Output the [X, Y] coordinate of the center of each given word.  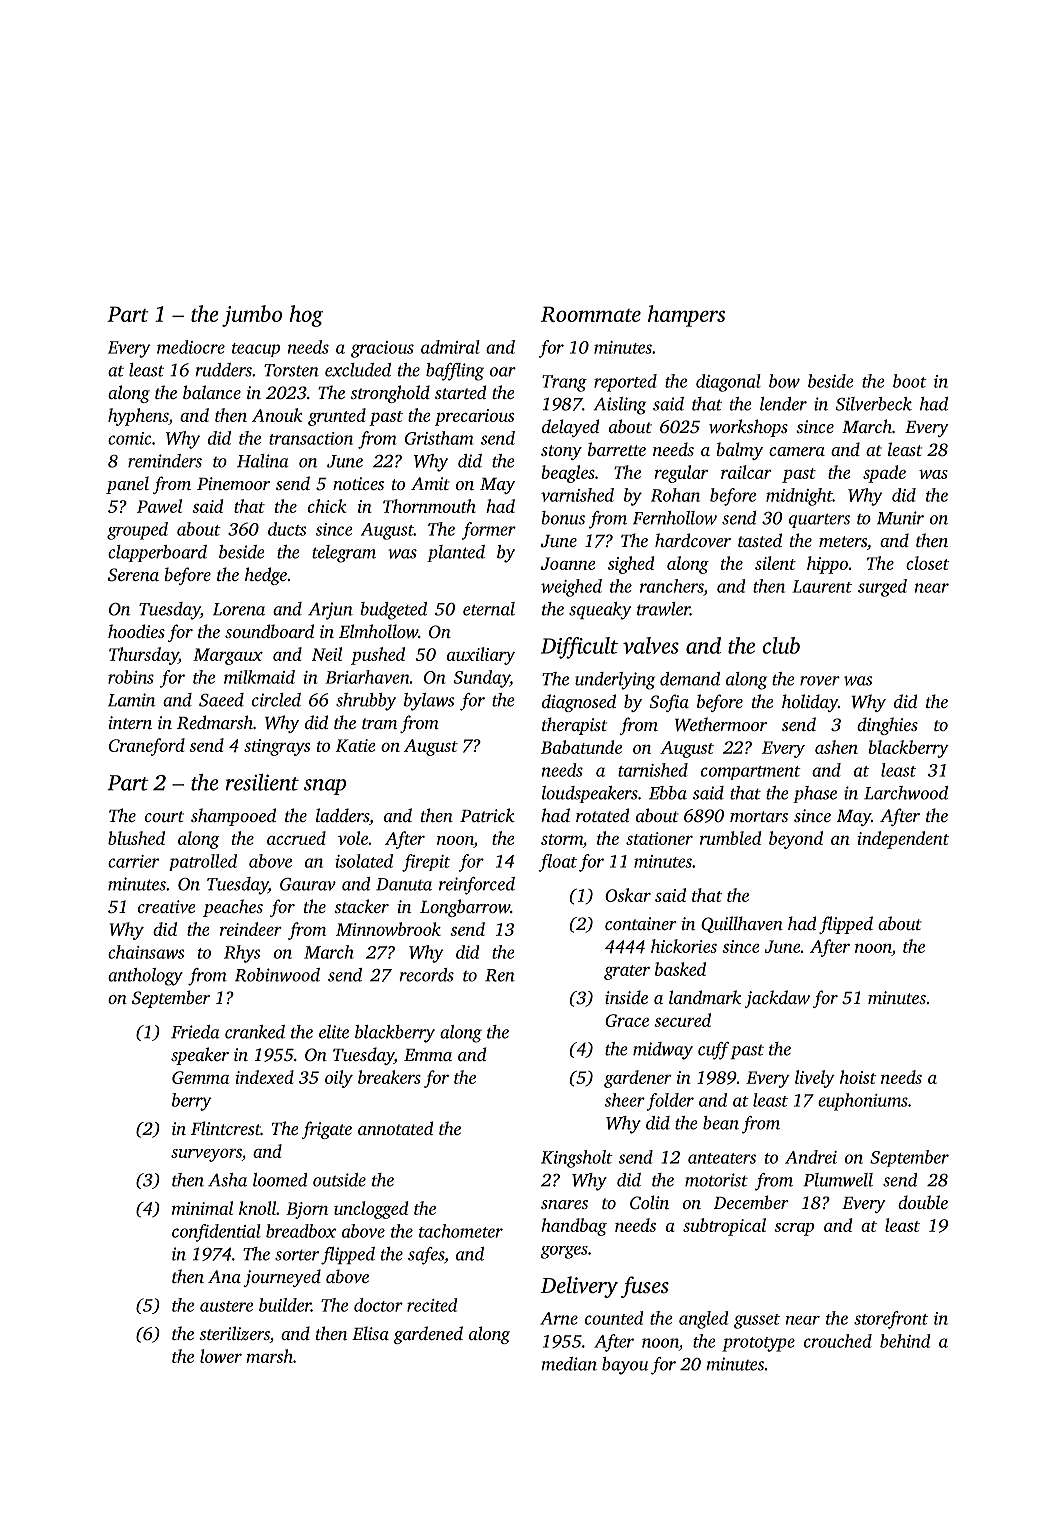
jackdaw [777, 999]
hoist [858, 1077]
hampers [686, 316]
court [164, 816]
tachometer [461, 1231]
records [426, 975]
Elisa [370, 1333]
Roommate [591, 314]
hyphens [138, 417]
